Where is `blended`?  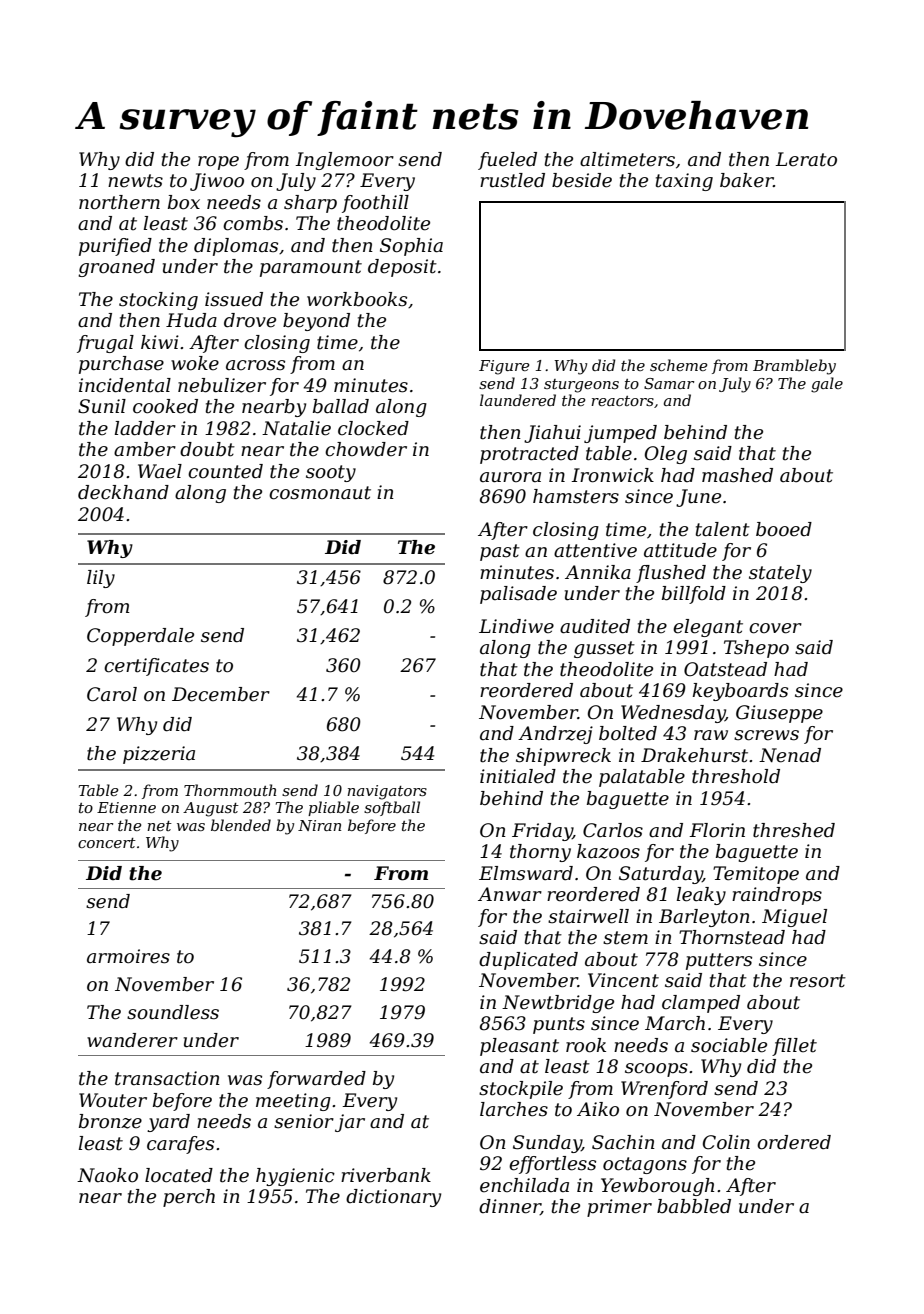
blended is located at coordinates (241, 825).
